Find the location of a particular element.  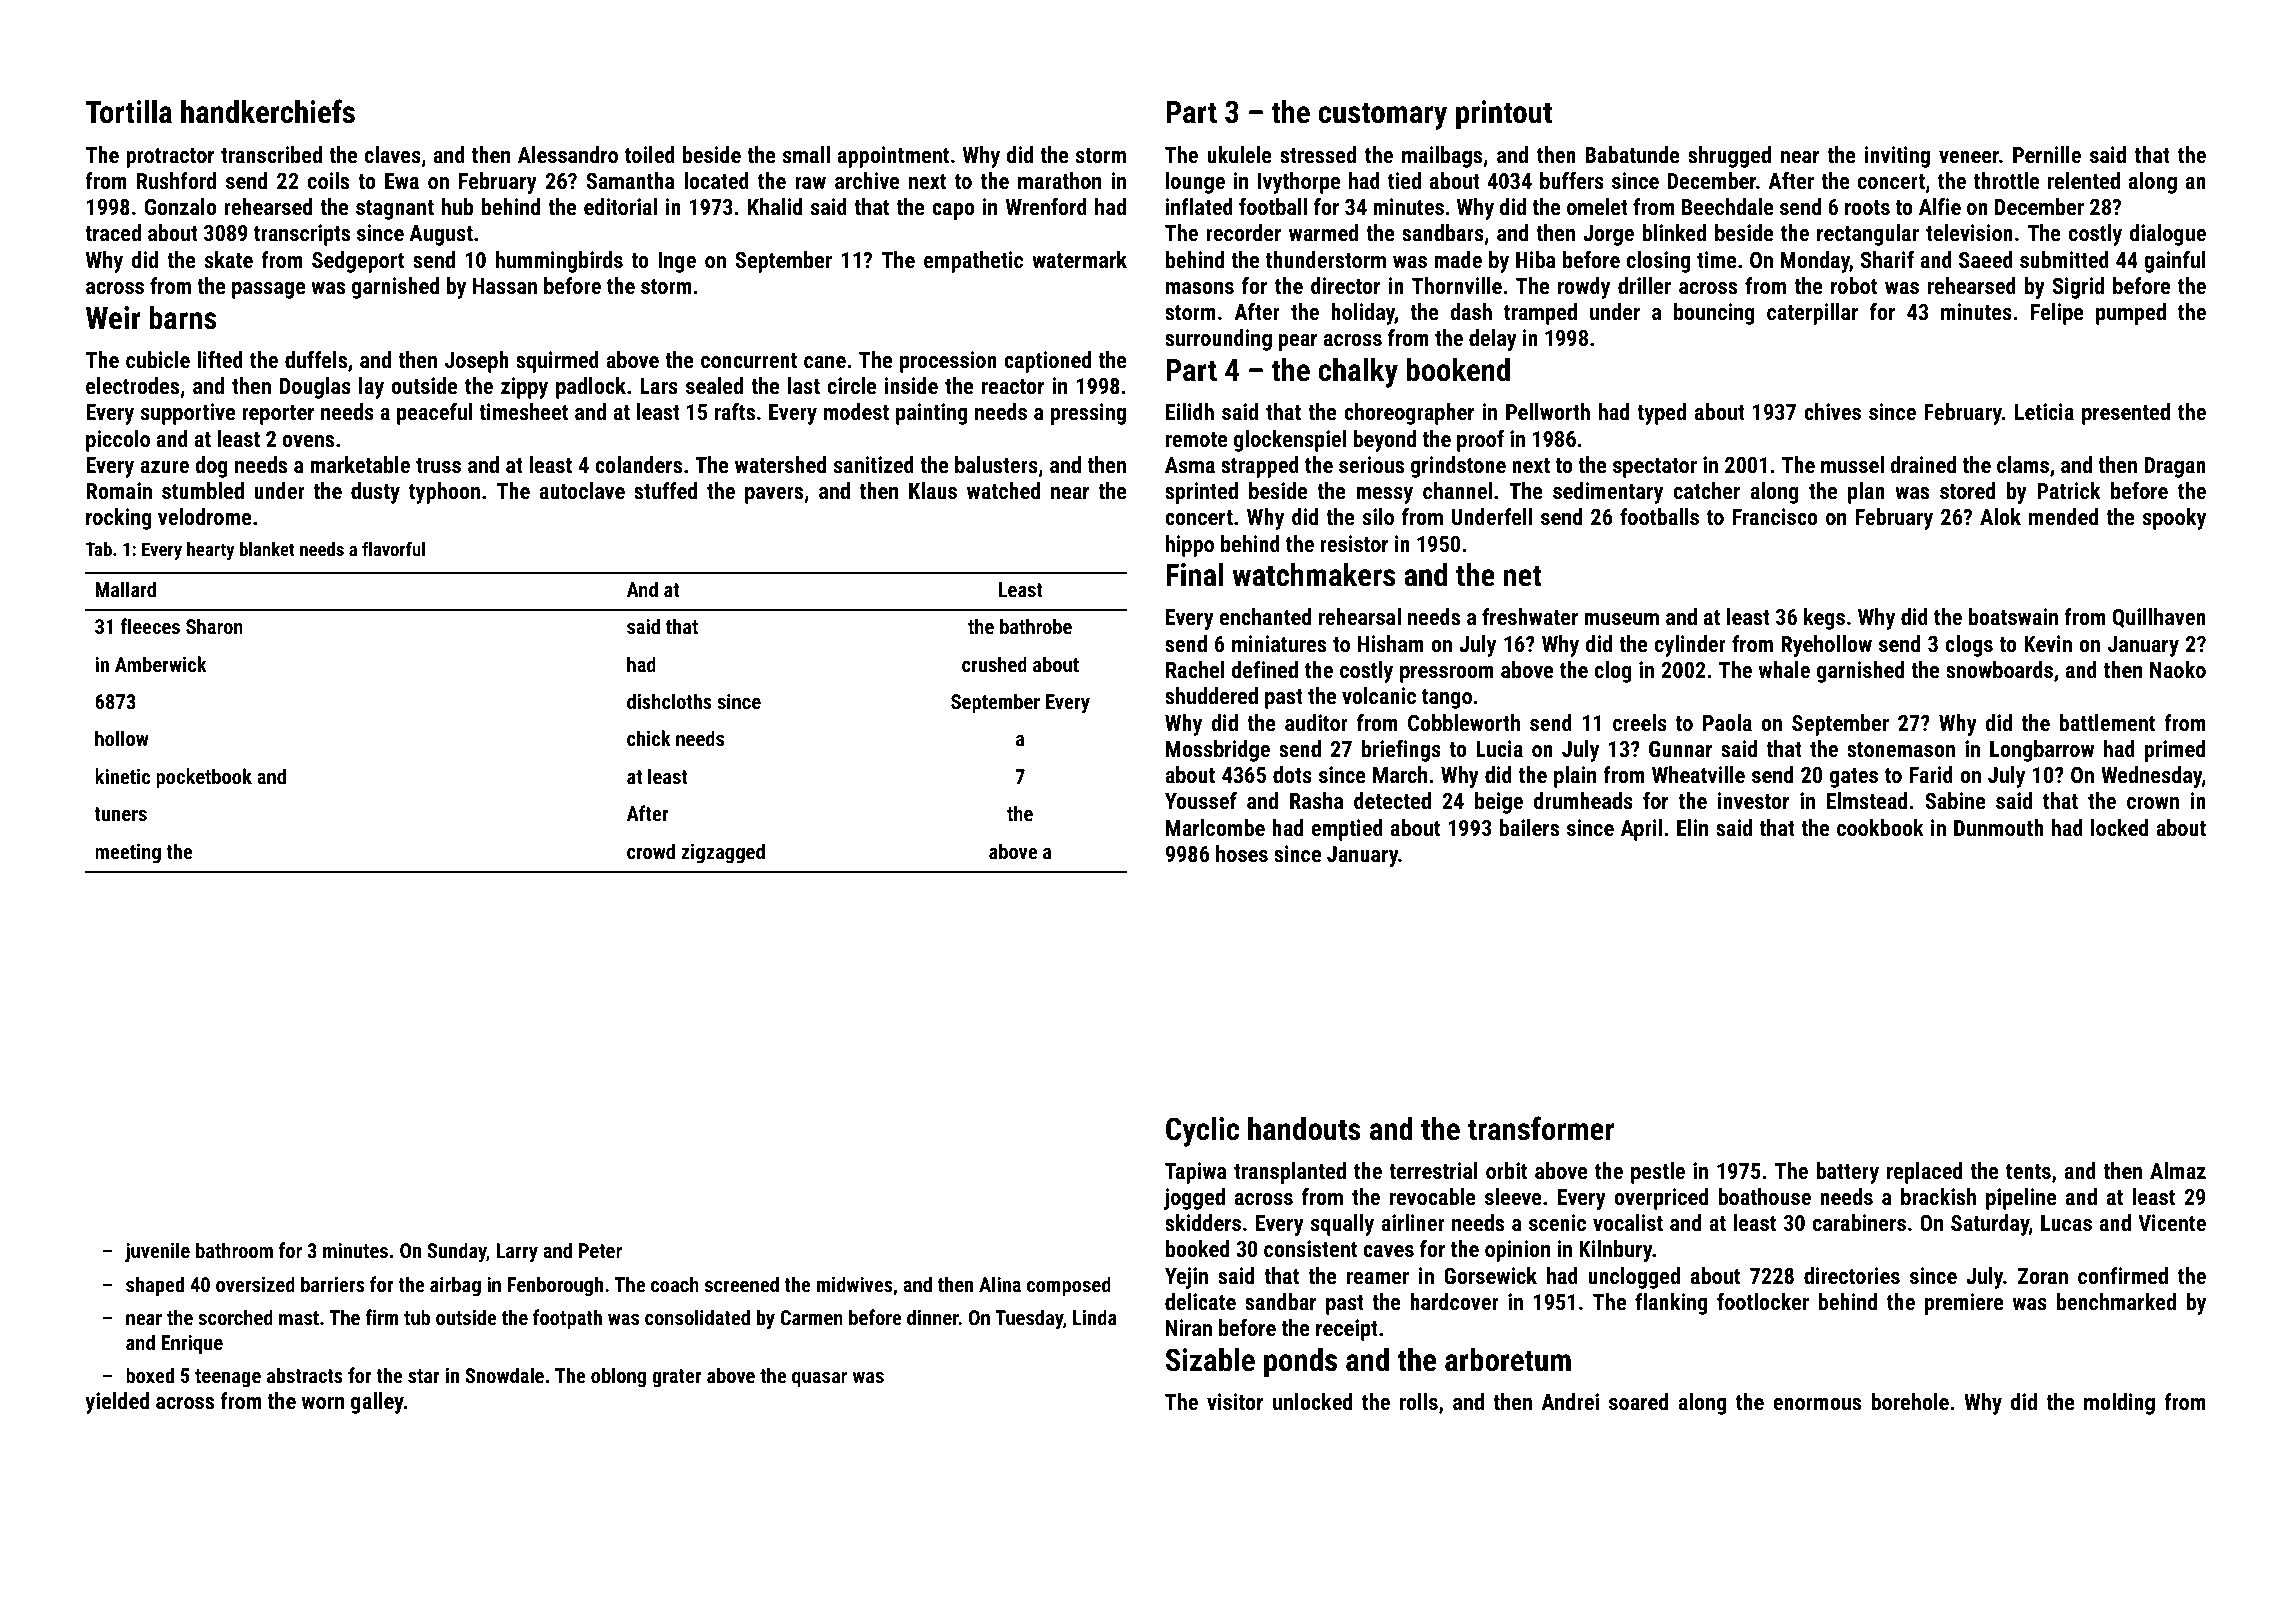

galley is located at coordinates (377, 1403).
